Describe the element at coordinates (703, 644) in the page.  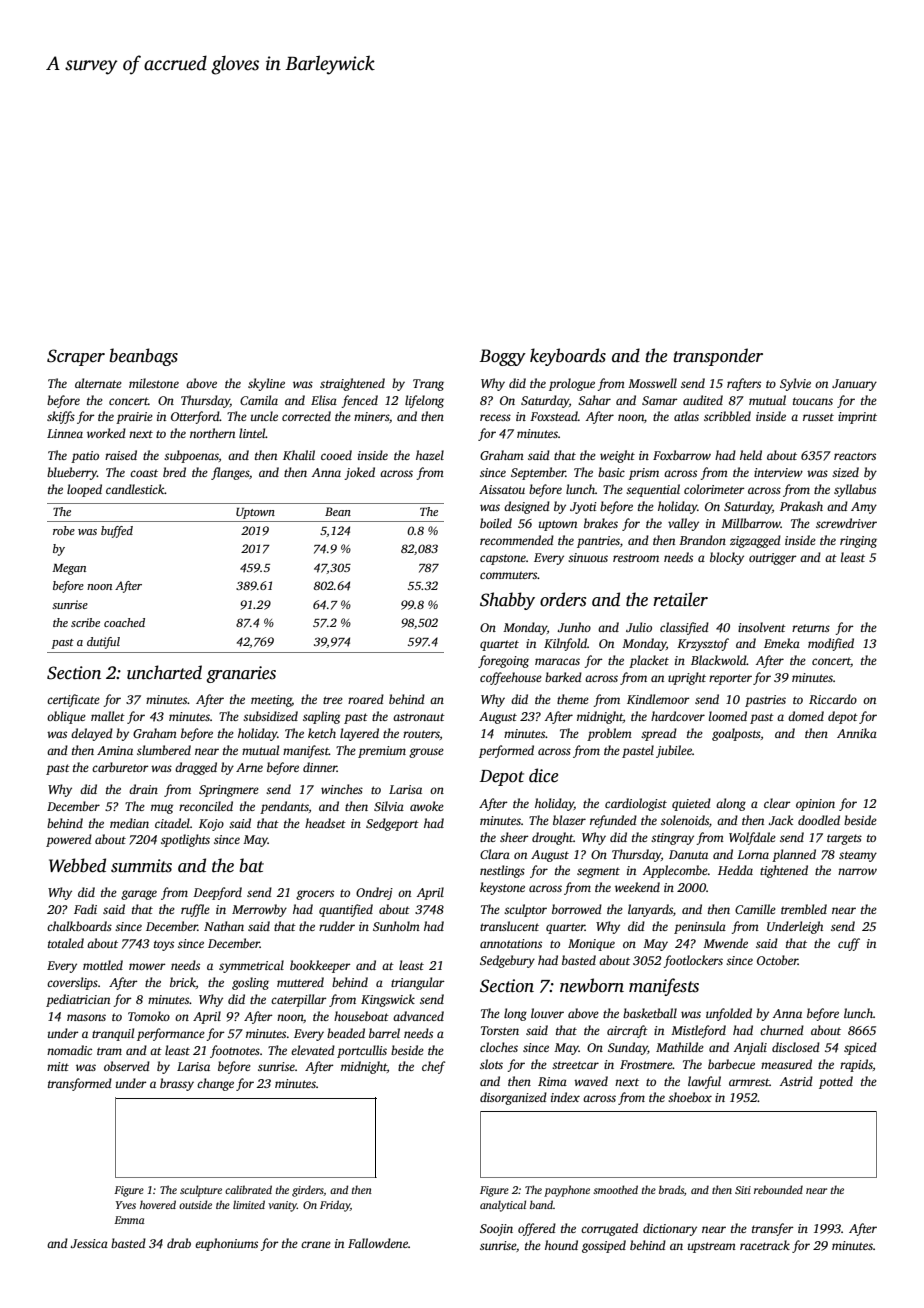
I see `Krzysztof` at that location.
